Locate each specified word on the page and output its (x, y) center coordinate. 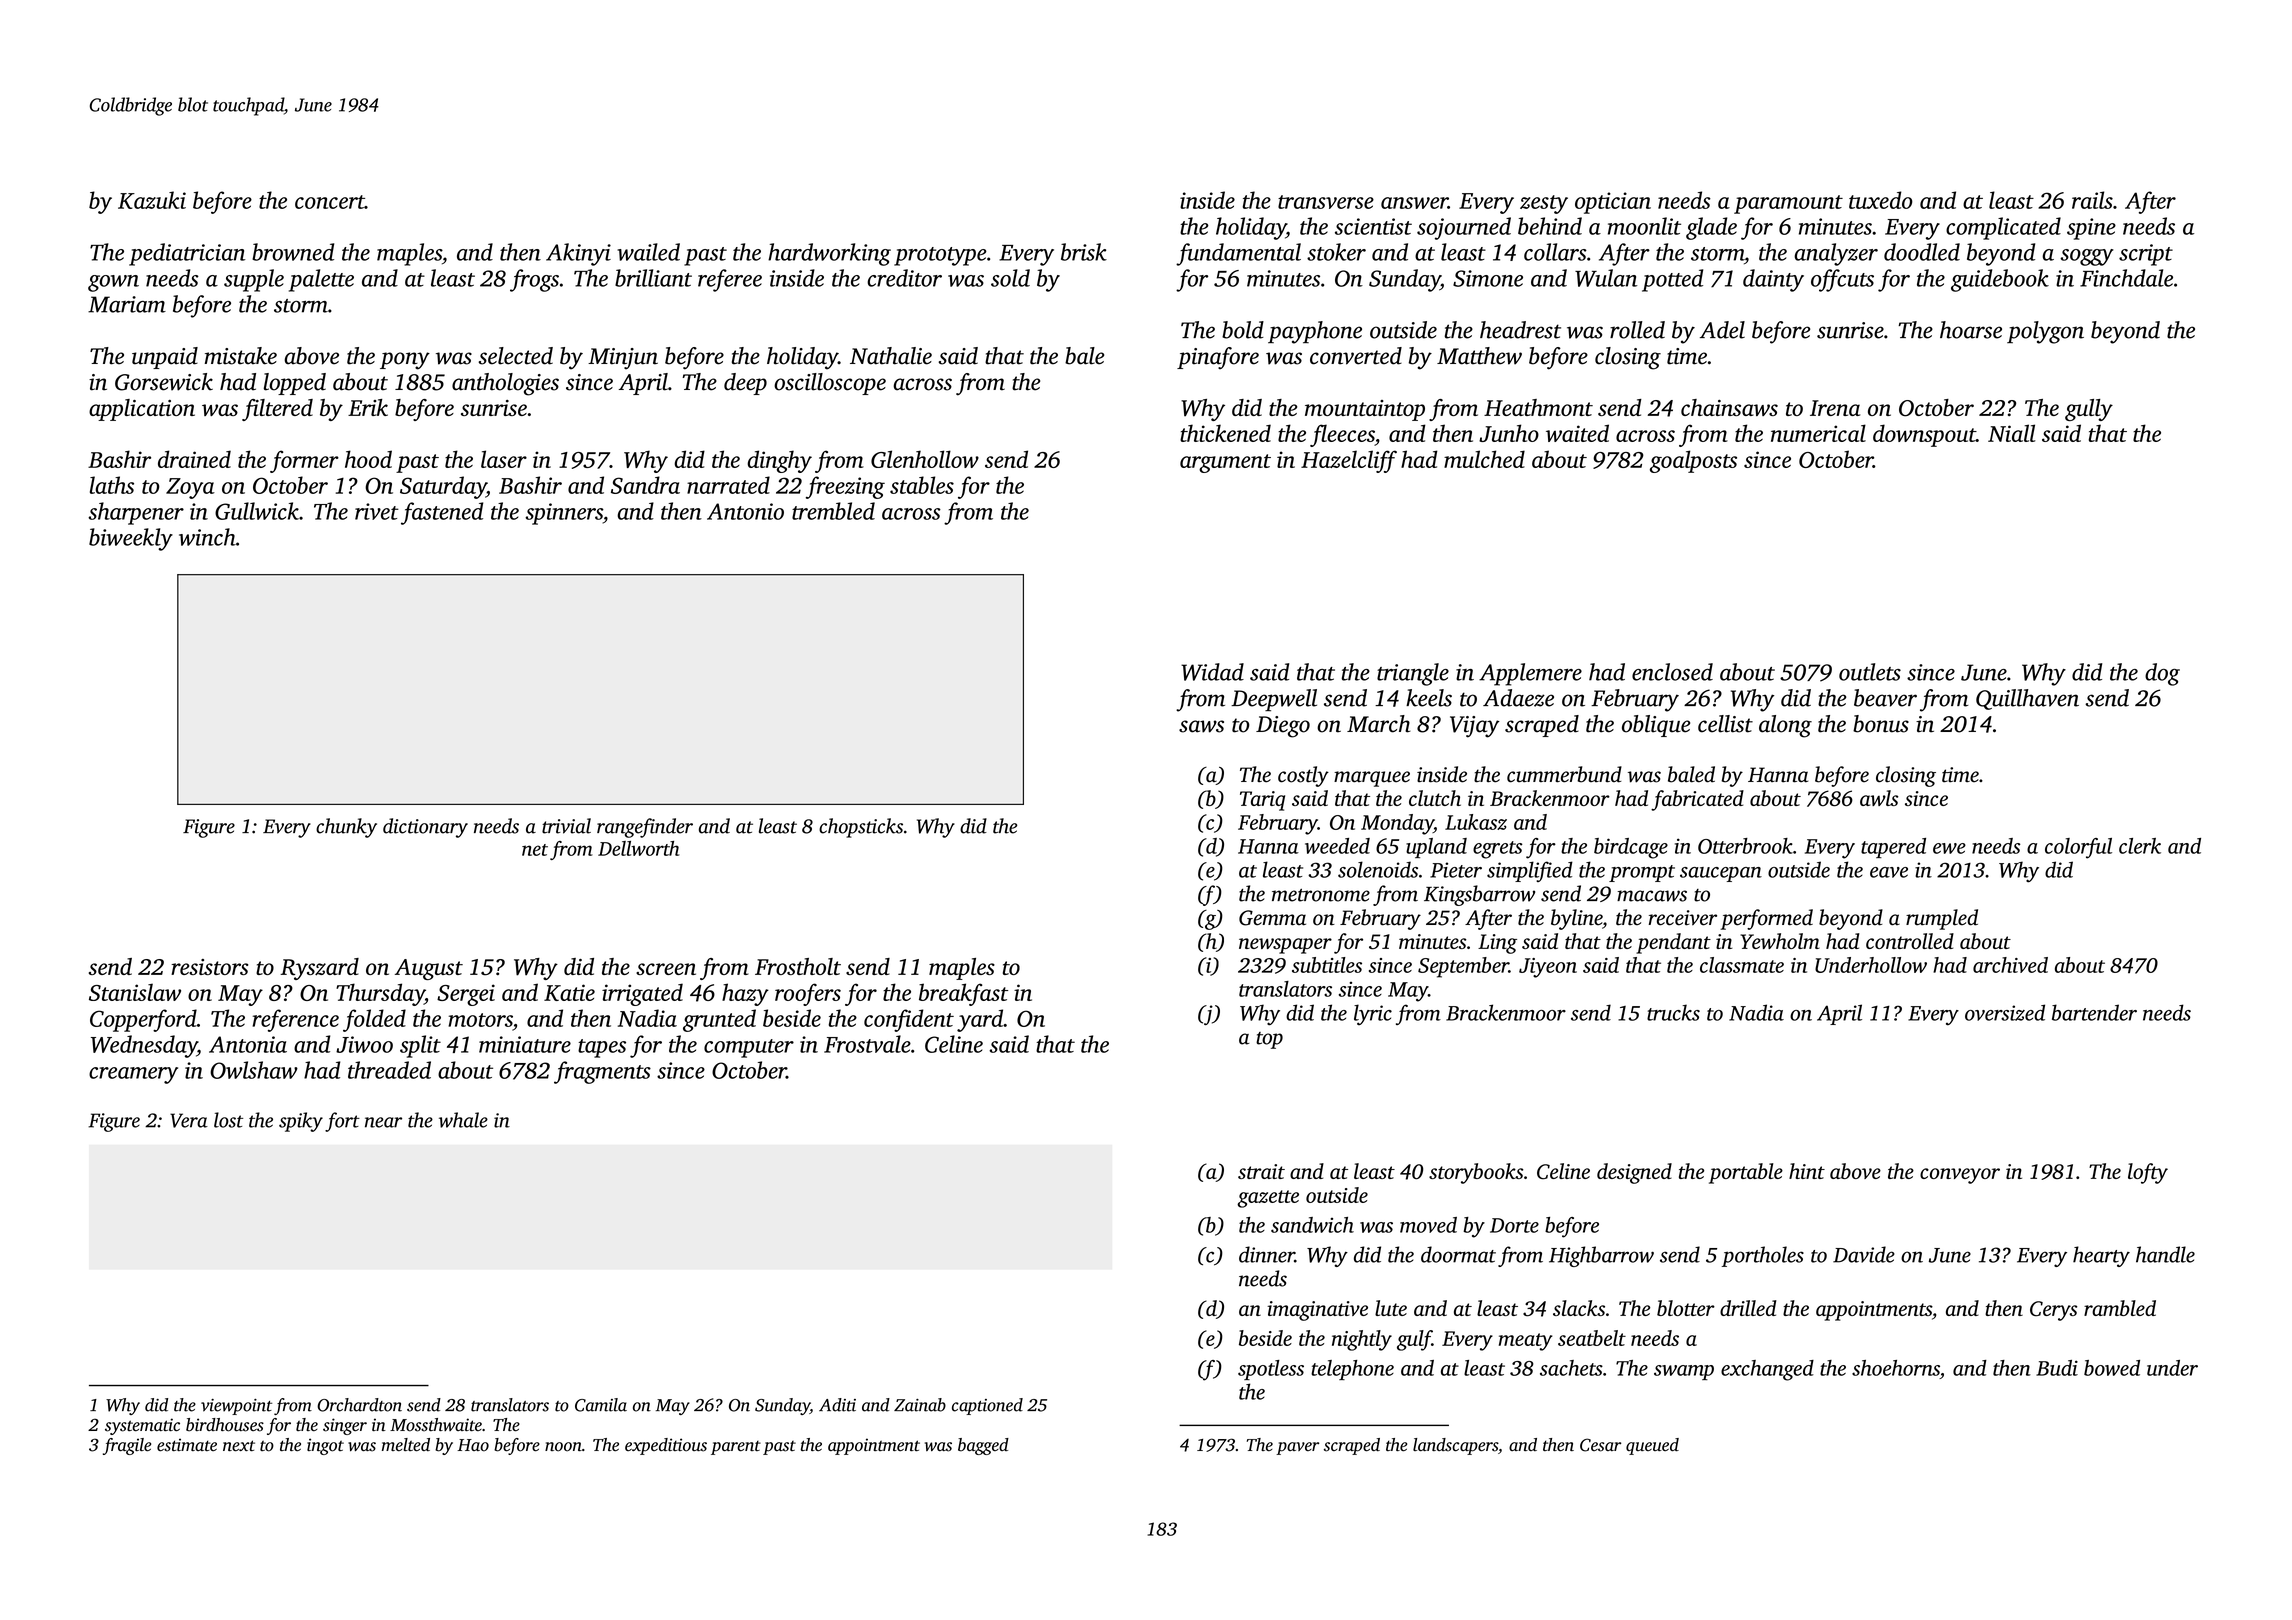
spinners (564, 514)
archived (2010, 965)
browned (293, 252)
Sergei (466, 995)
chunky (346, 828)
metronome (1321, 895)
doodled (1922, 252)
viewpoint (236, 1407)
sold (1010, 278)
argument (1225, 463)
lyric (1373, 1014)
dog (2162, 674)
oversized (2005, 1012)
